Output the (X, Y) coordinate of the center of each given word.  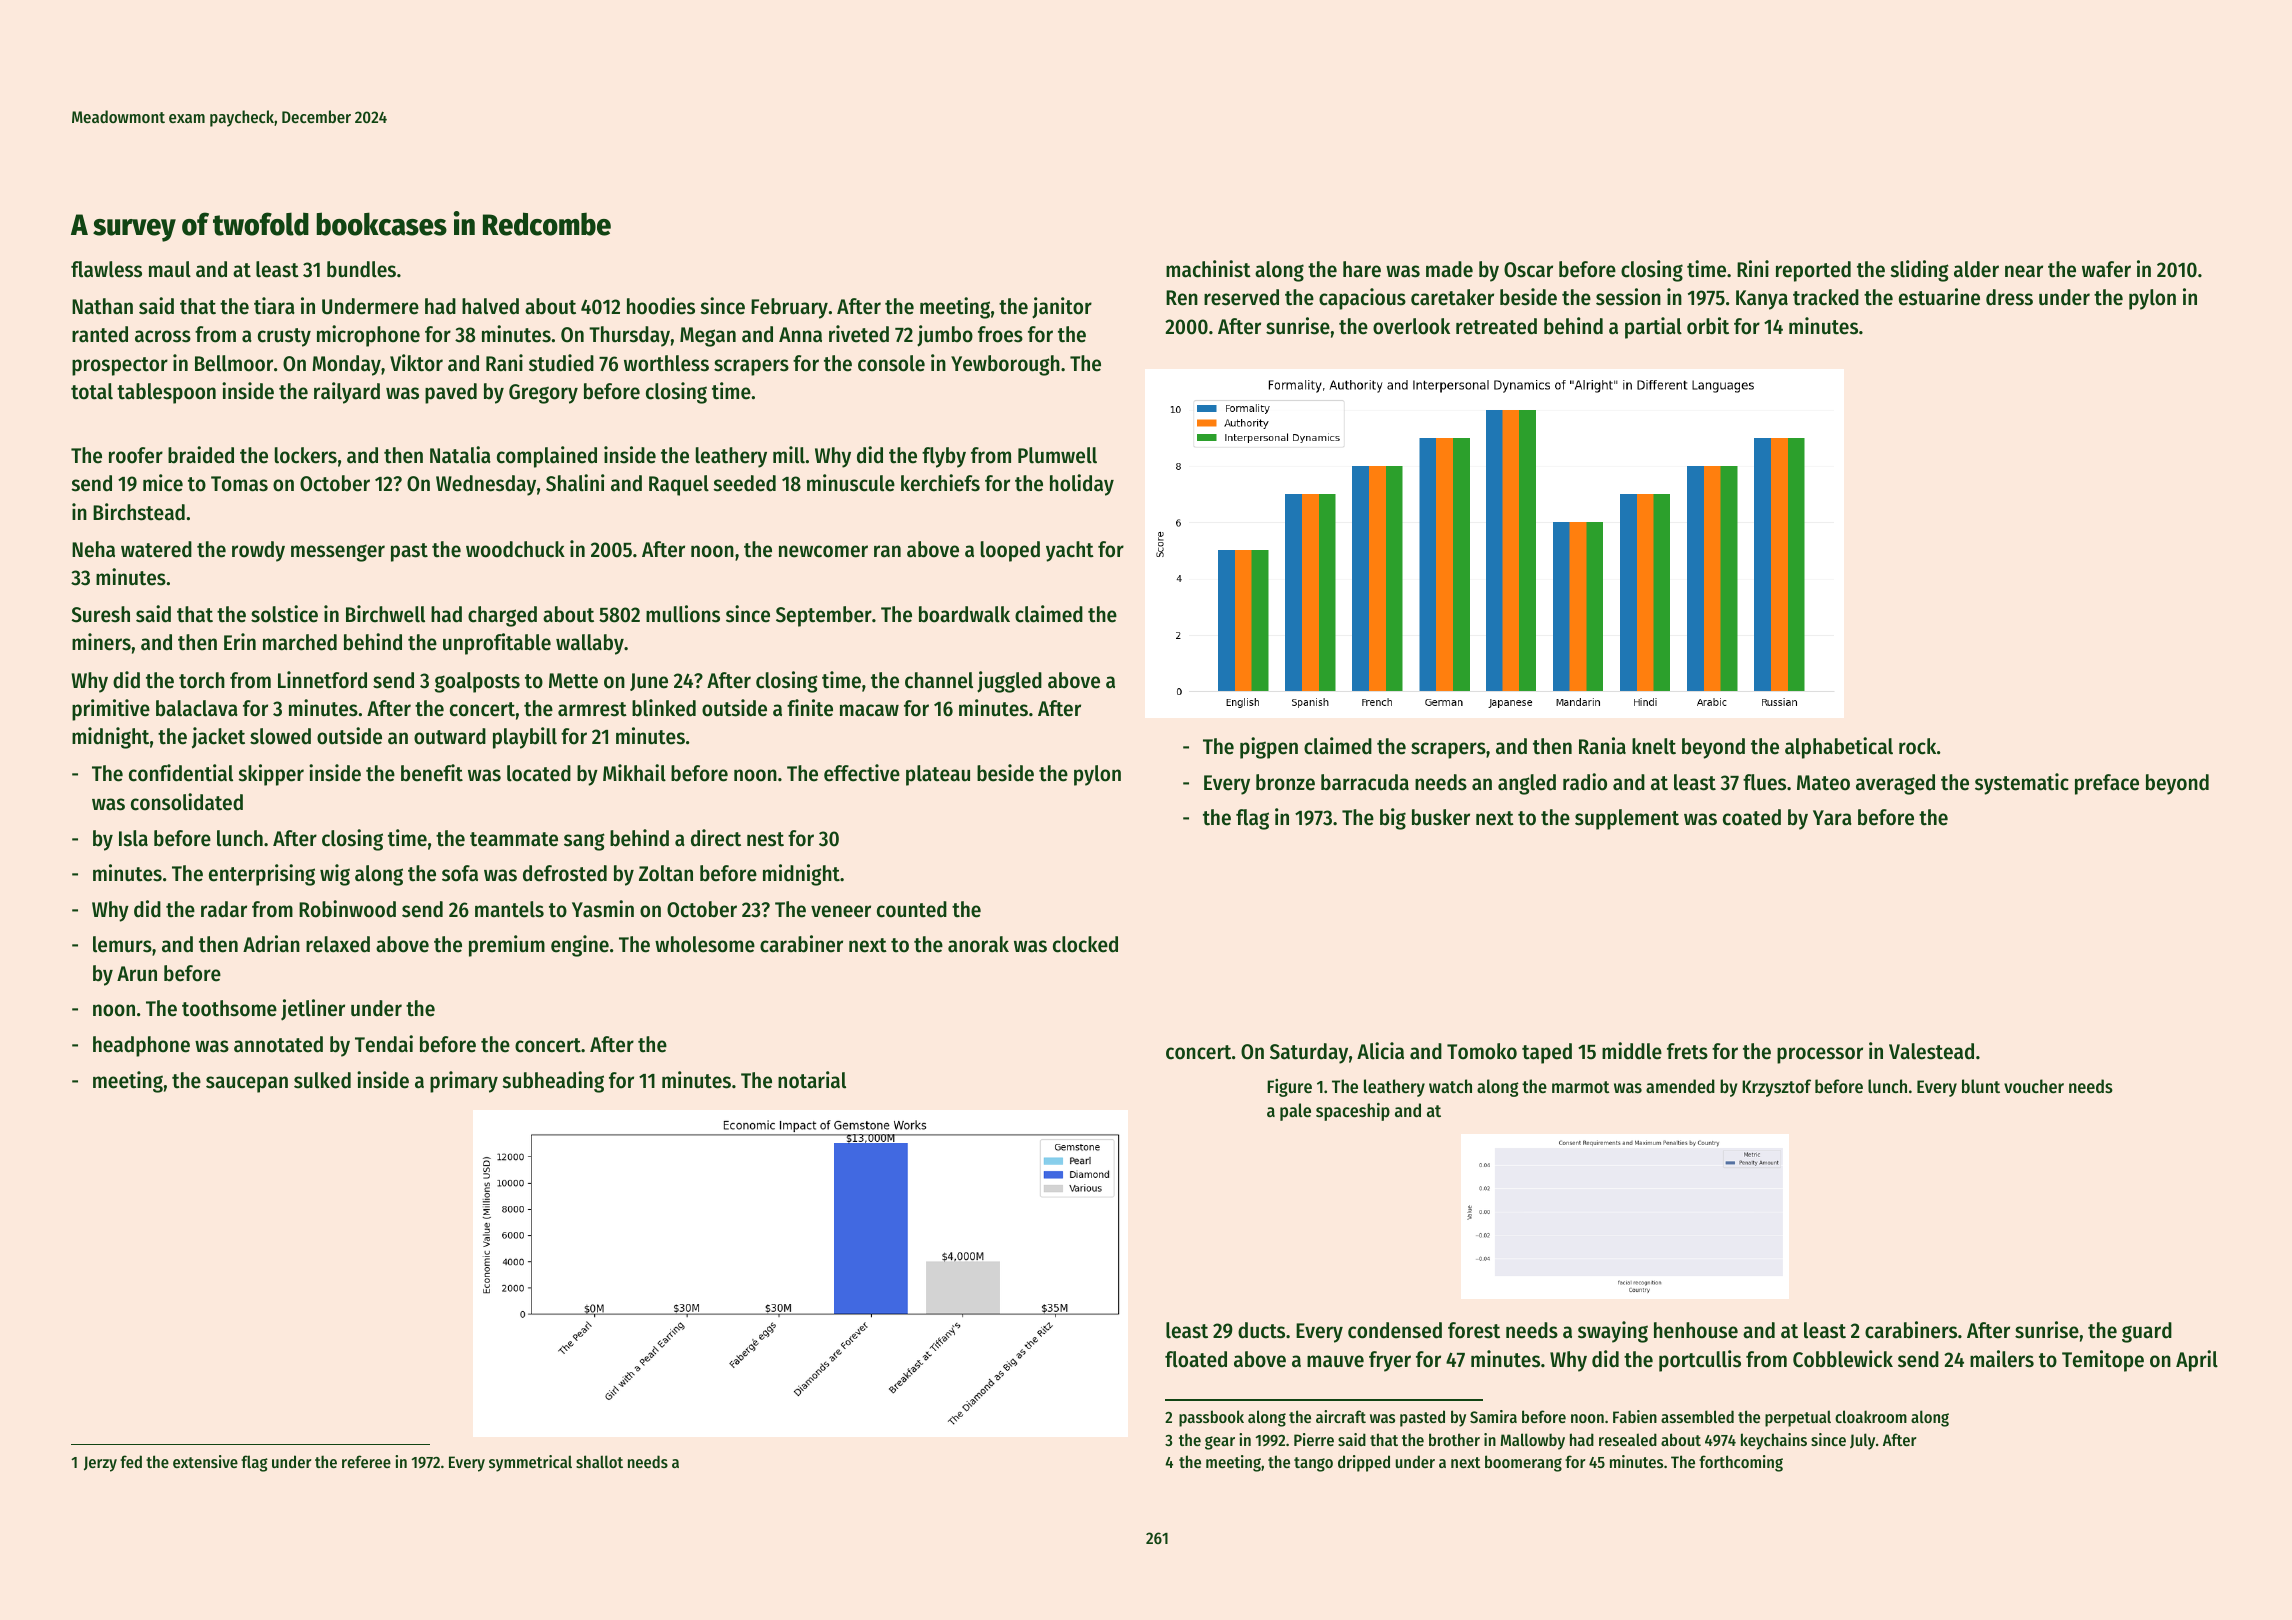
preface (2107, 784)
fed (131, 1461)
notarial (812, 1080)
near (2024, 271)
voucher (2034, 1086)
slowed (280, 736)
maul (170, 269)
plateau (938, 775)
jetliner (313, 1010)
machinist (1208, 269)
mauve (1335, 1361)
